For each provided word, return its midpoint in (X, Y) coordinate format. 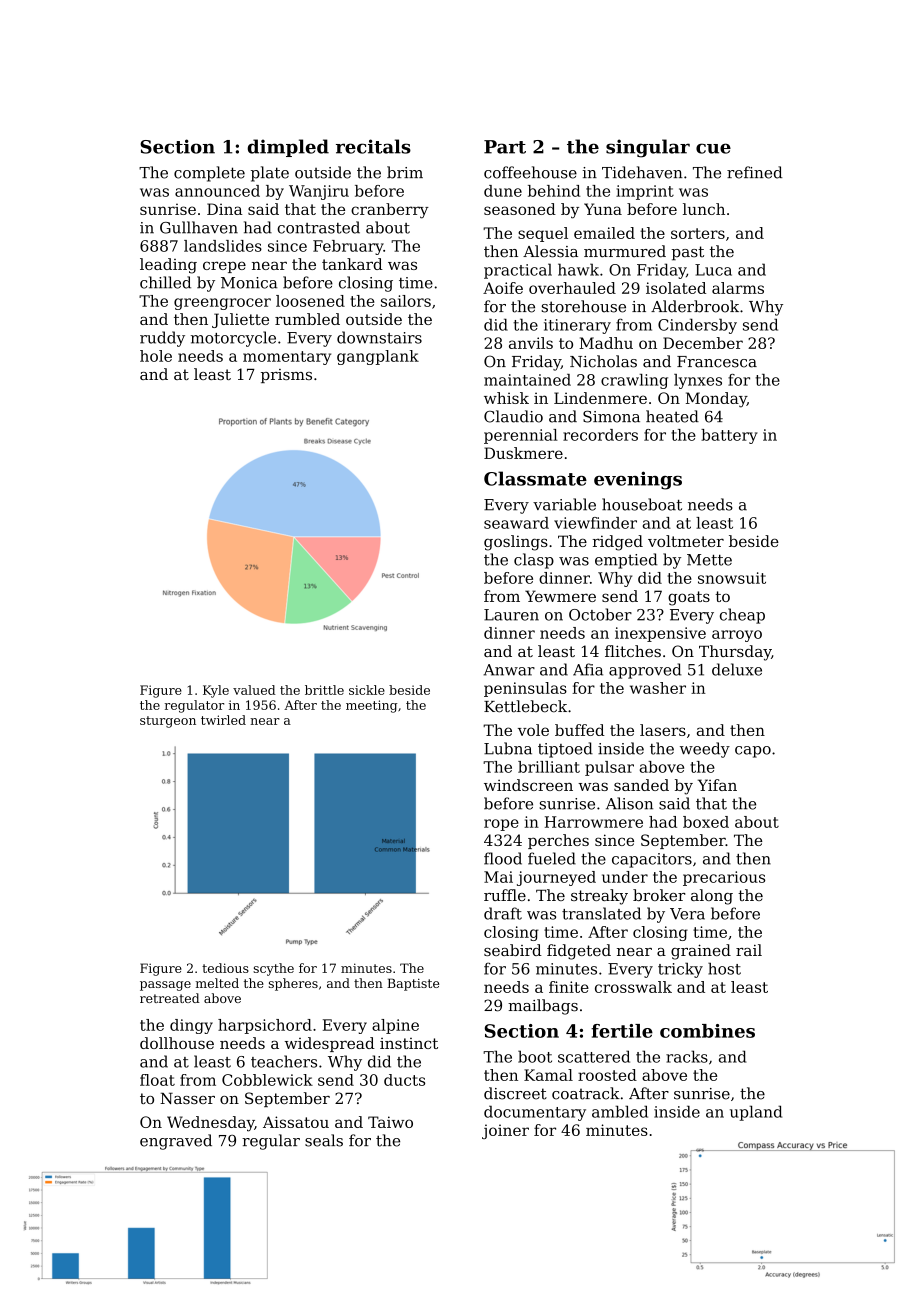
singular (648, 148)
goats (689, 598)
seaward (516, 523)
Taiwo (390, 1122)
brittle (324, 690)
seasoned (520, 209)
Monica (249, 283)
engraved (176, 1142)
